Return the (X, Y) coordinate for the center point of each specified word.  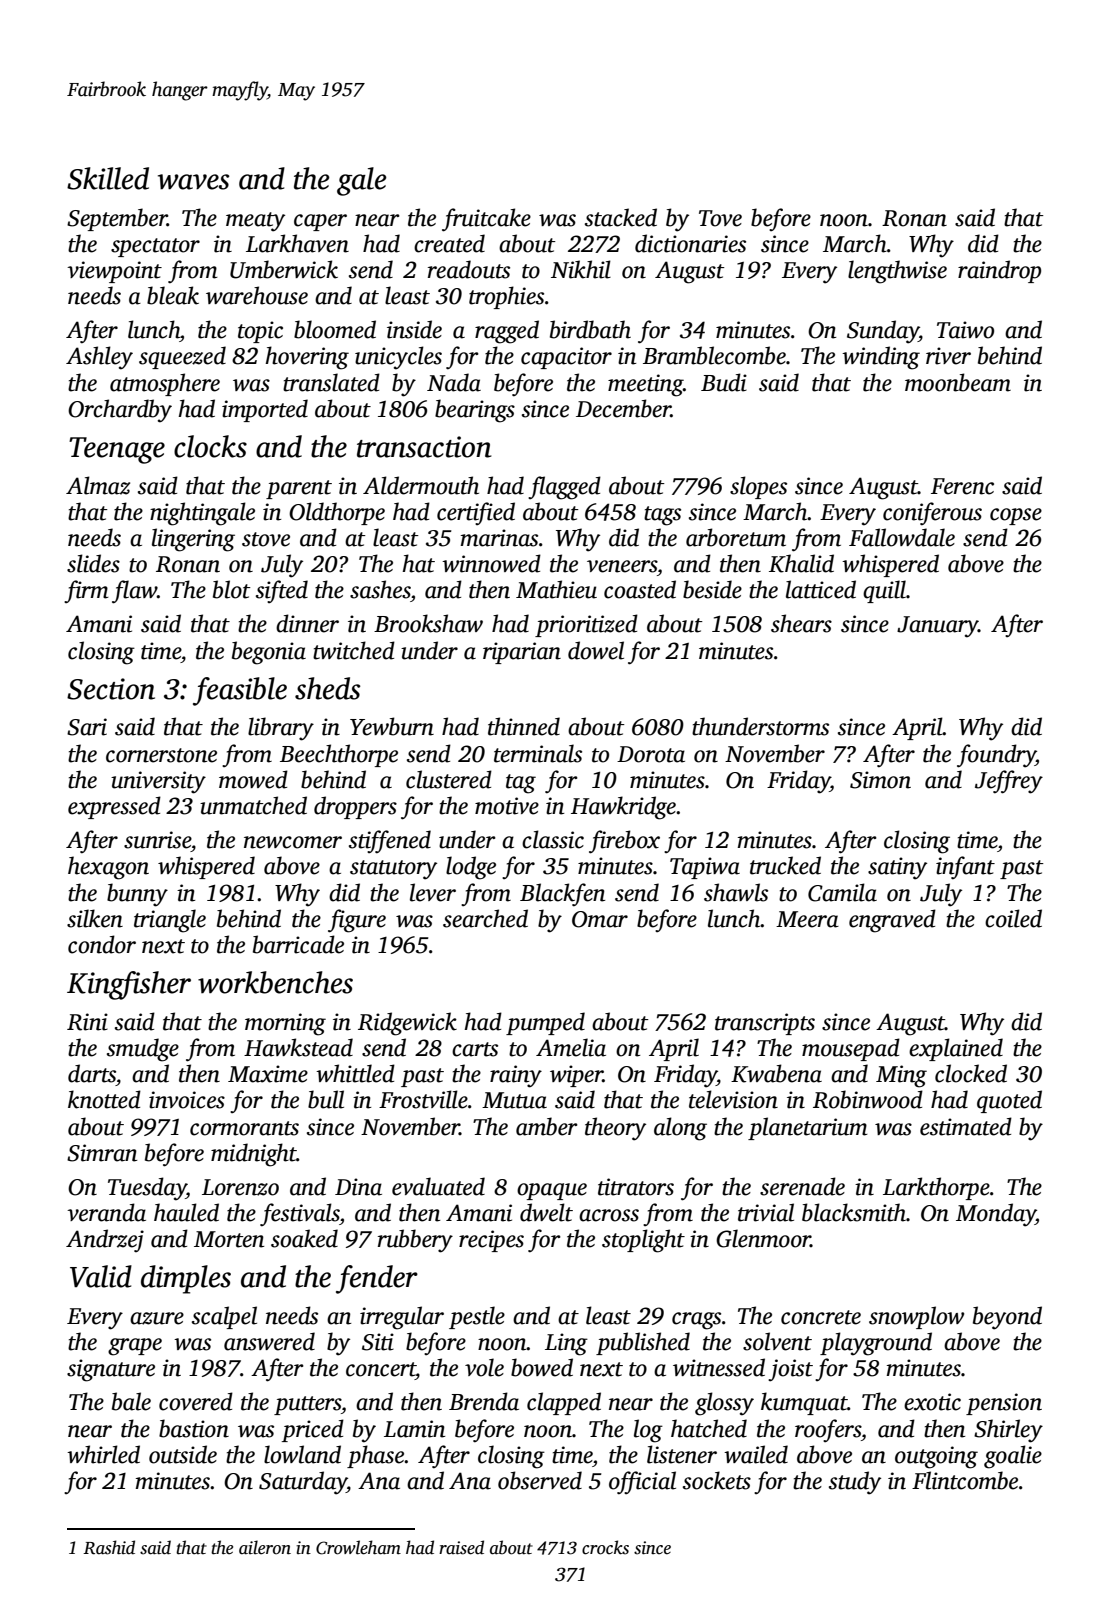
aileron (265, 1547)
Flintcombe (965, 1480)
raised (461, 1547)
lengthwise (897, 272)
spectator (155, 247)
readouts (469, 269)
